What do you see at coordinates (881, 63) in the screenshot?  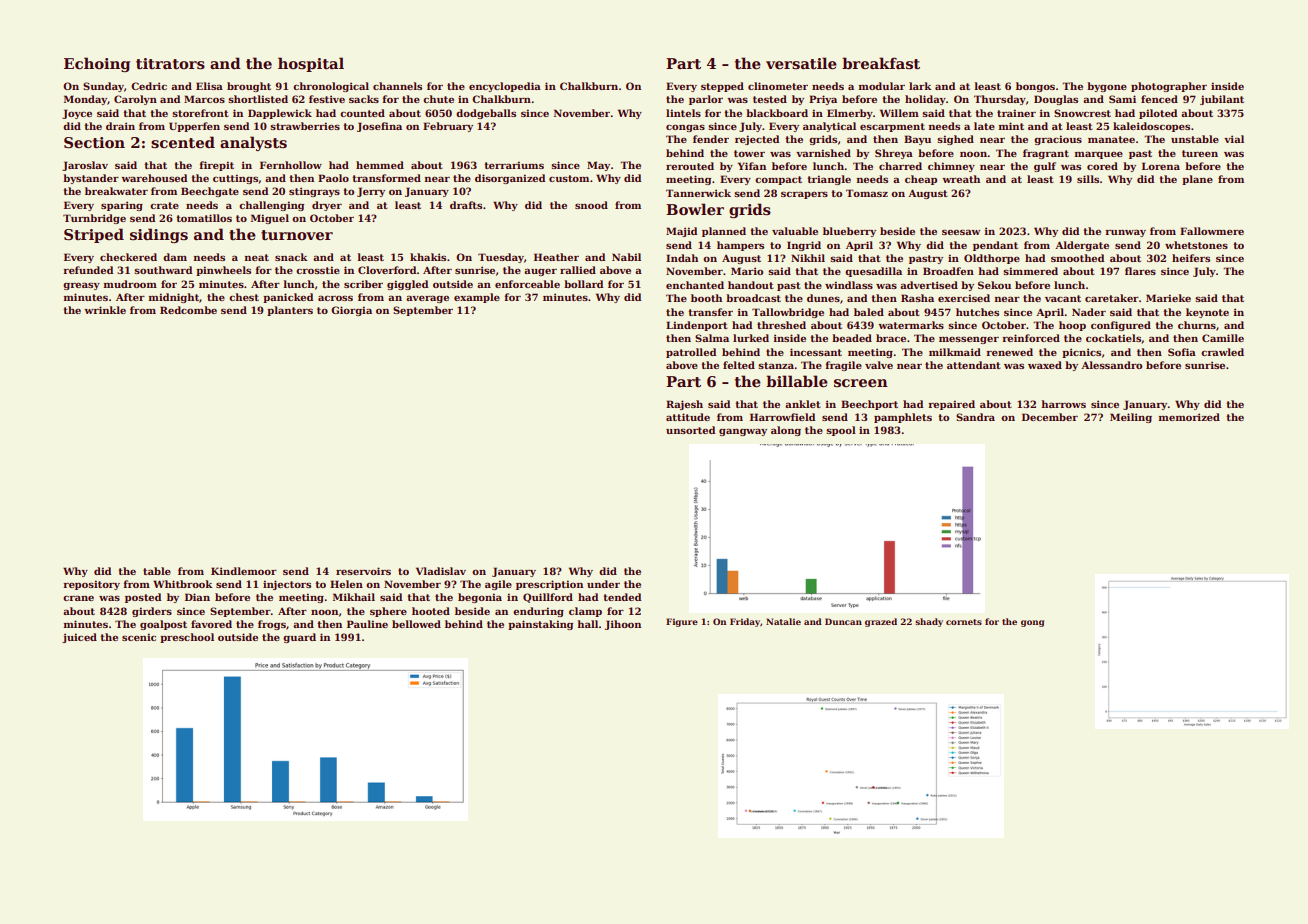 I see `breakfast` at bounding box center [881, 63].
